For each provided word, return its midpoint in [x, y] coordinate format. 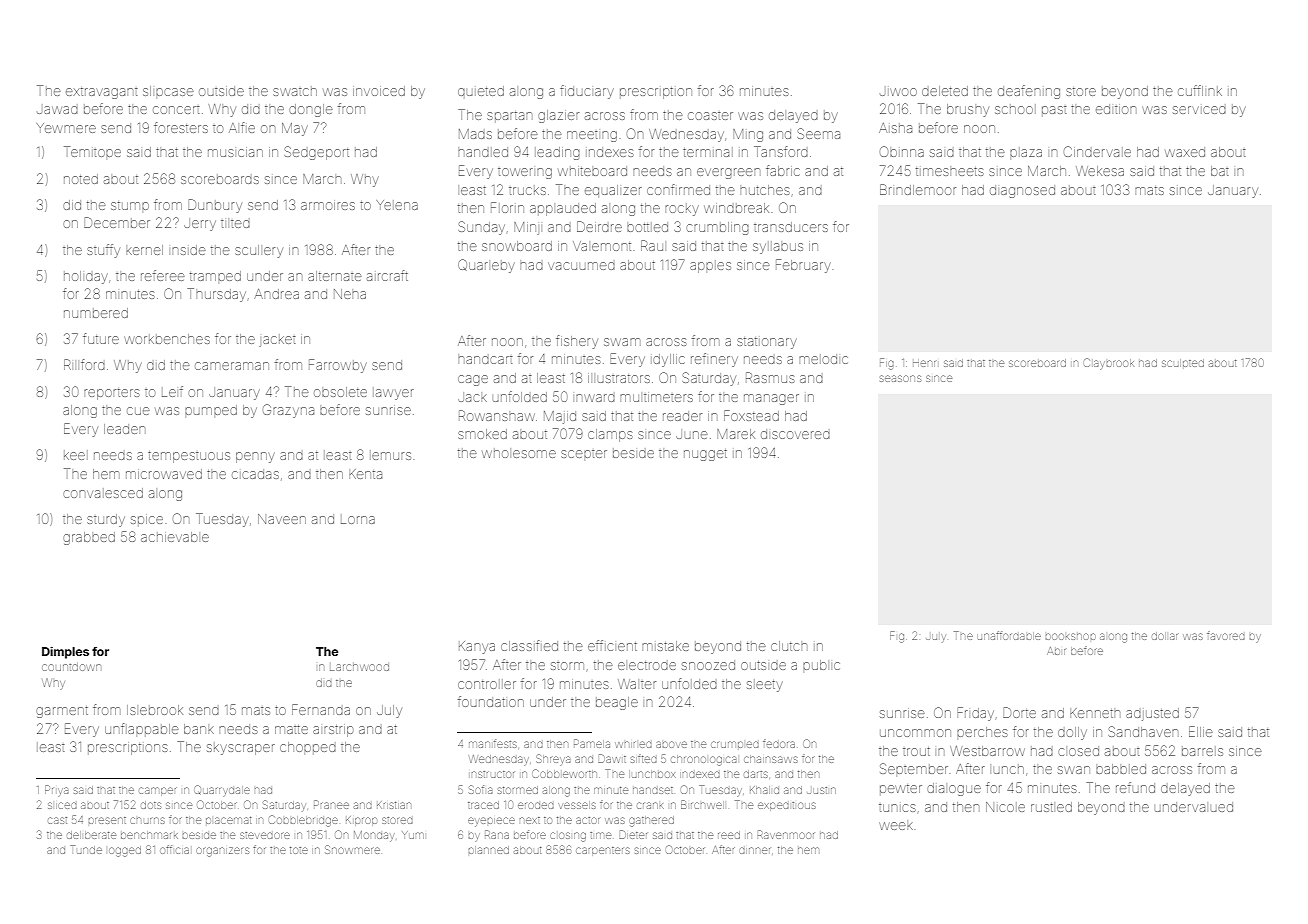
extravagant [102, 93]
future [101, 338]
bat [1220, 171]
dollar [1165, 636]
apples [710, 266]
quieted [481, 91]
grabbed [89, 538]
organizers [222, 852]
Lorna [358, 520]
